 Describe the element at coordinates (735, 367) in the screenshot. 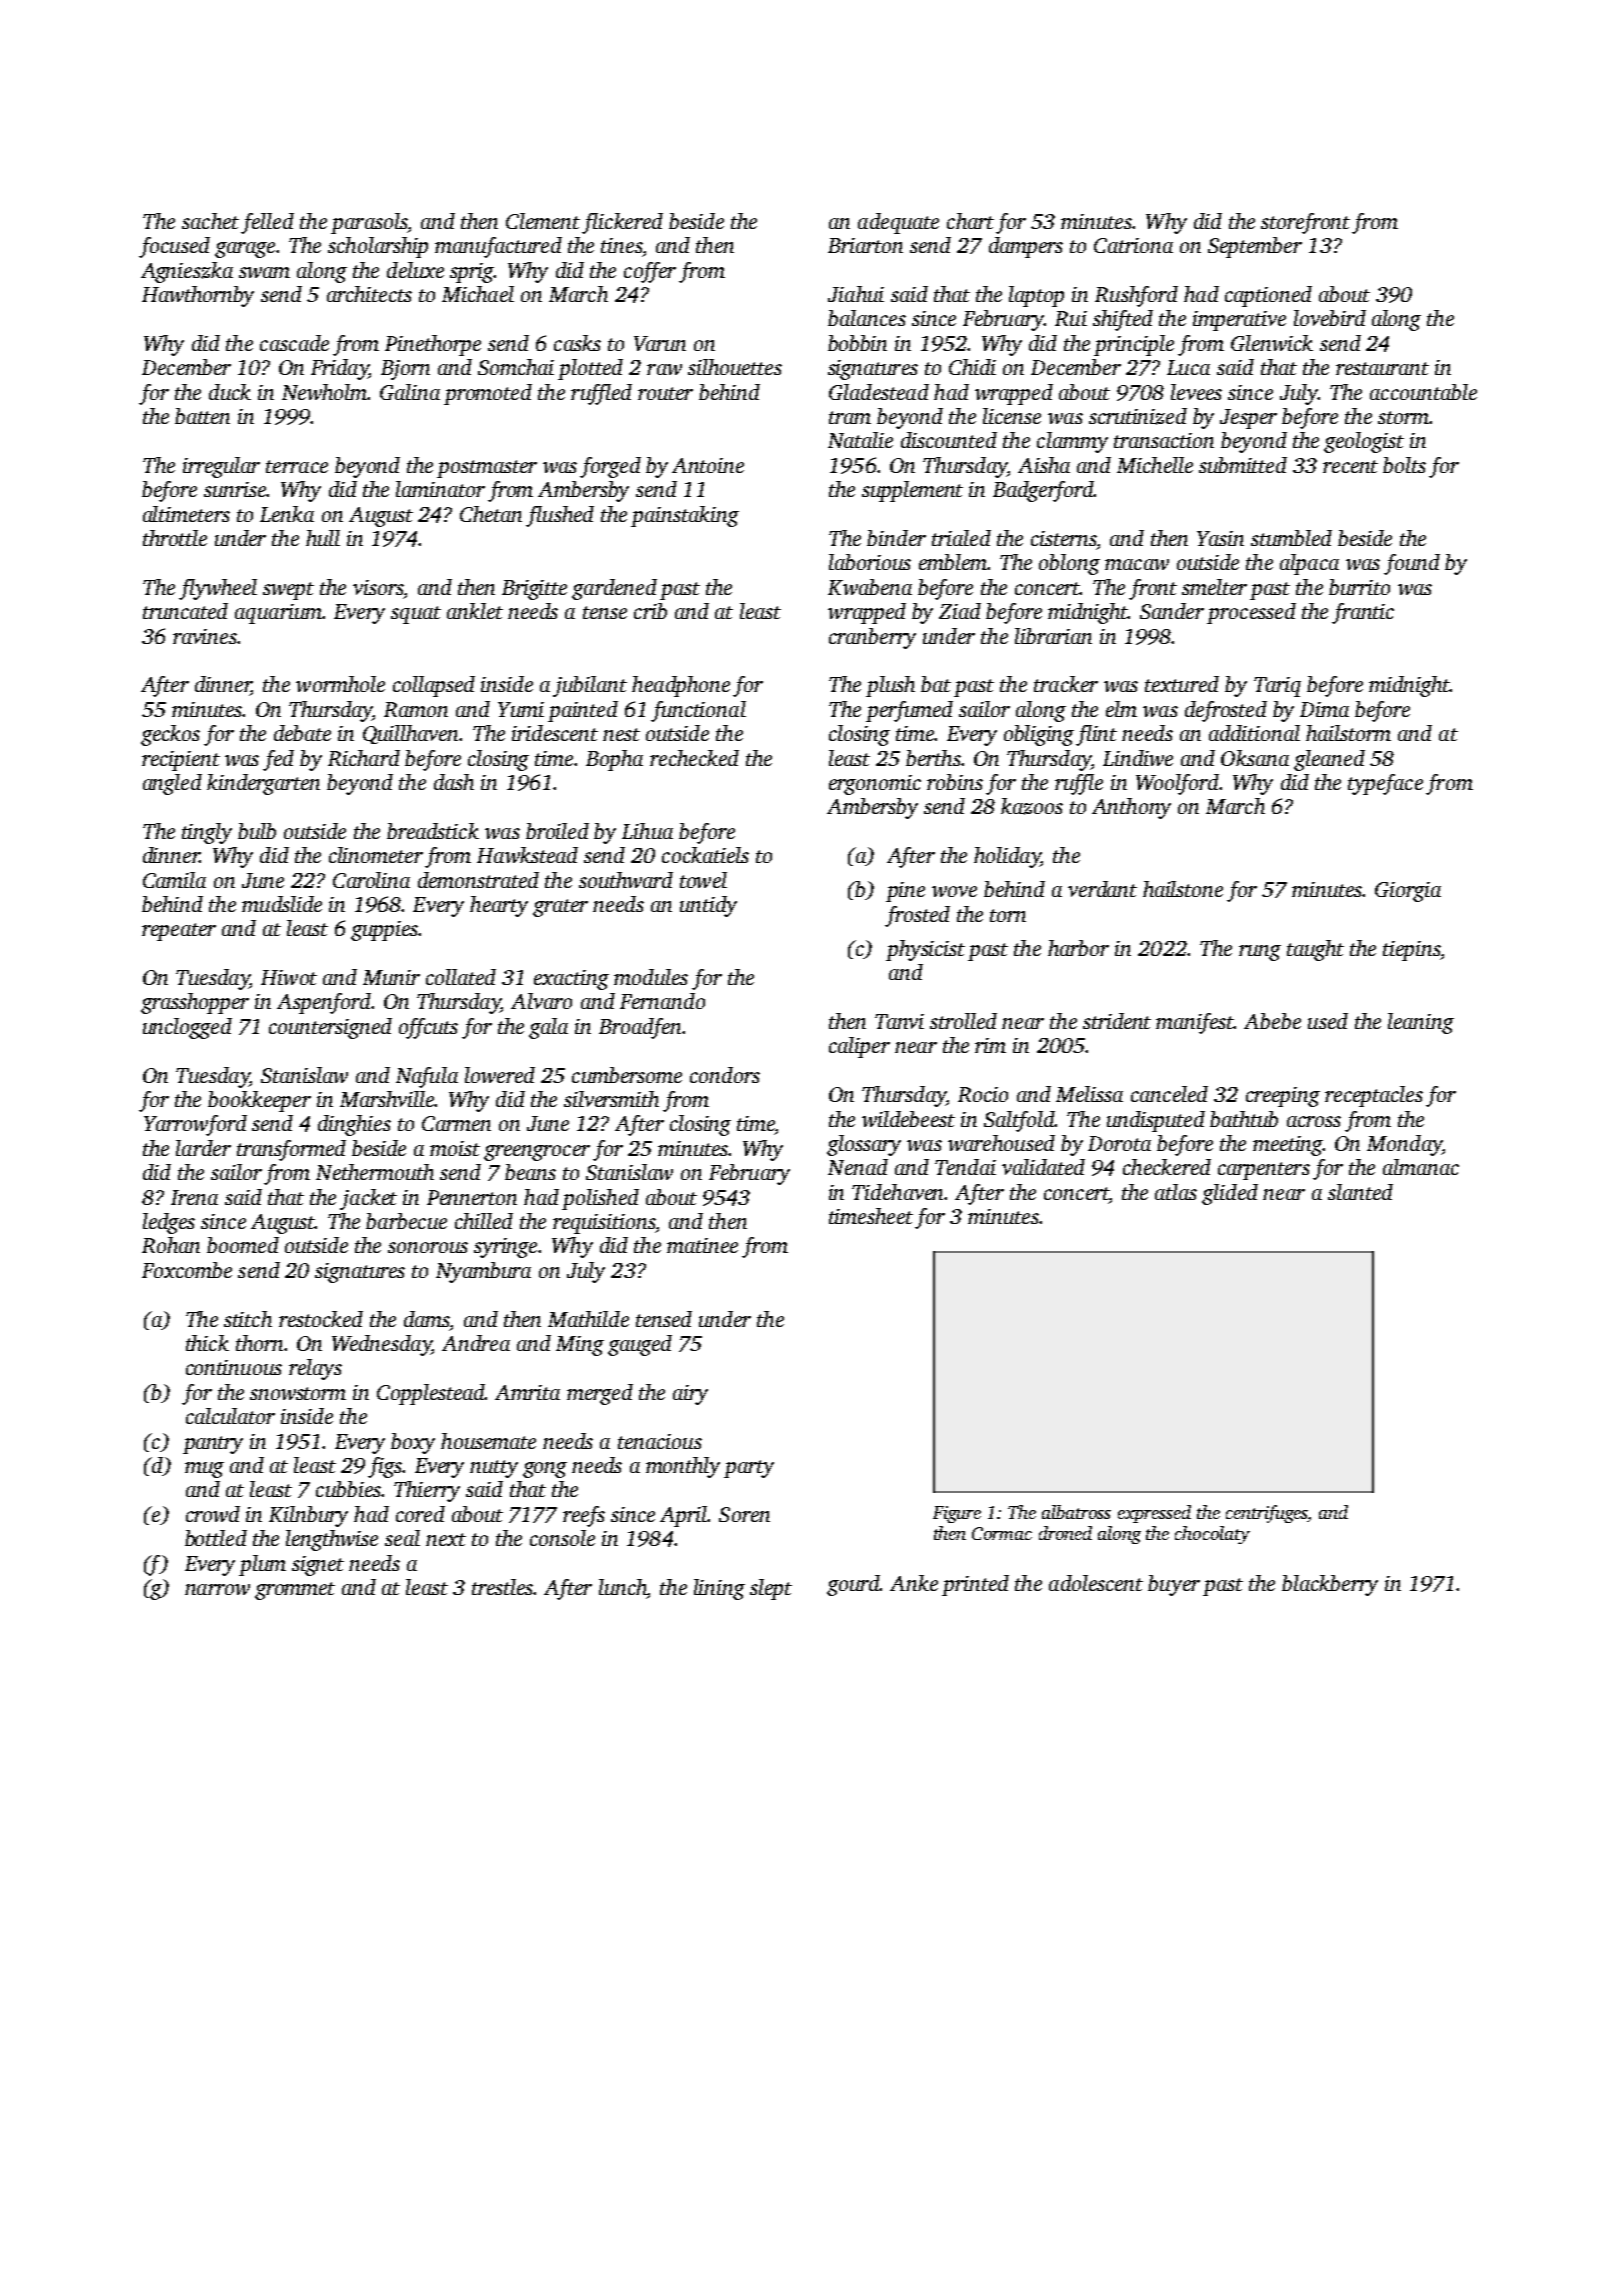

I see `silhouettes` at that location.
